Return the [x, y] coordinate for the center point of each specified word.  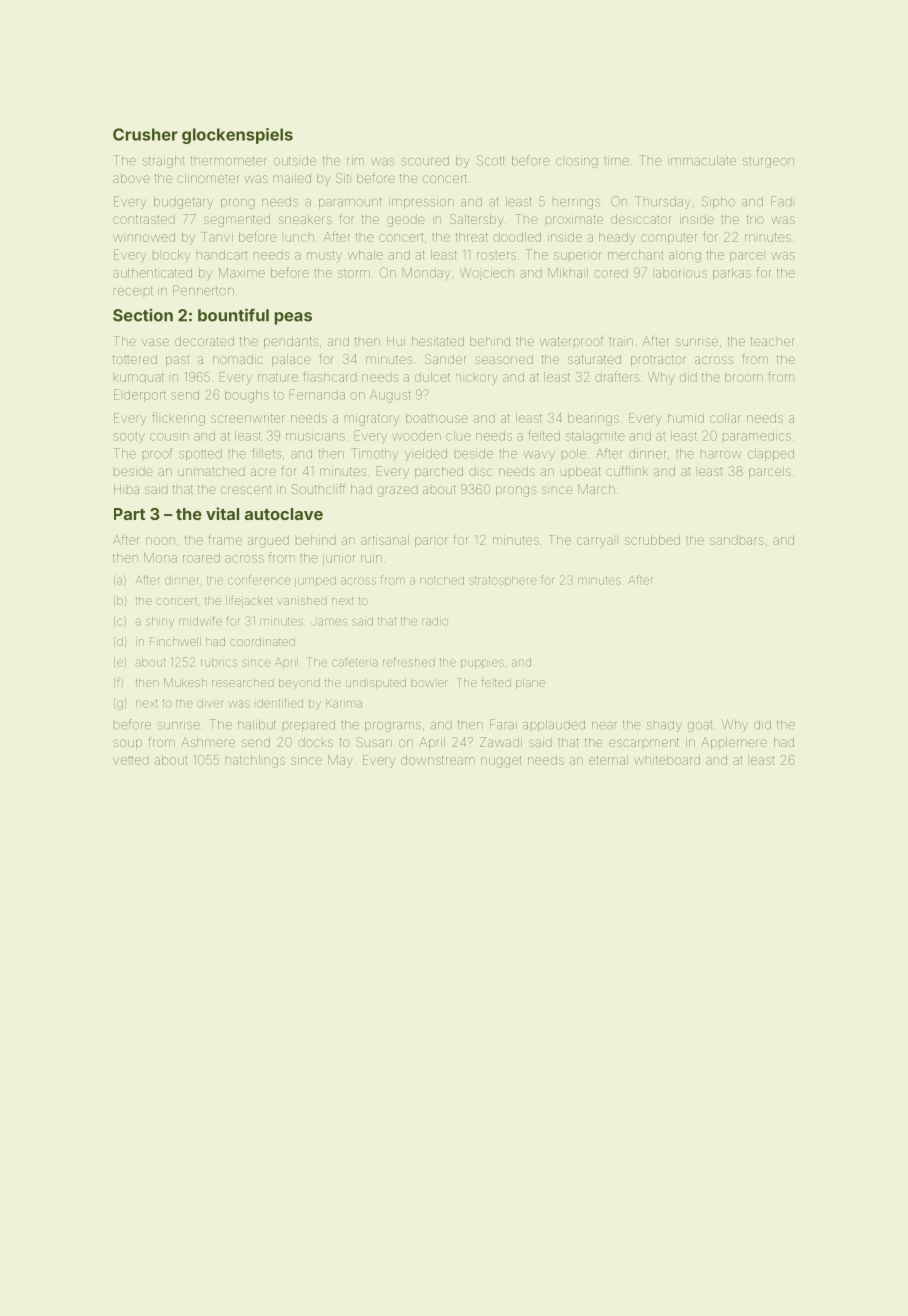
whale [365, 255]
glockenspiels [237, 136]
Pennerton [203, 290]
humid [686, 418]
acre [263, 472]
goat [700, 726]
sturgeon [768, 162]
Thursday [663, 202]
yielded [426, 455]
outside [295, 161]
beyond [299, 683]
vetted [131, 760]
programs [393, 727]
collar [725, 418]
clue [458, 436]
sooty [129, 438]
